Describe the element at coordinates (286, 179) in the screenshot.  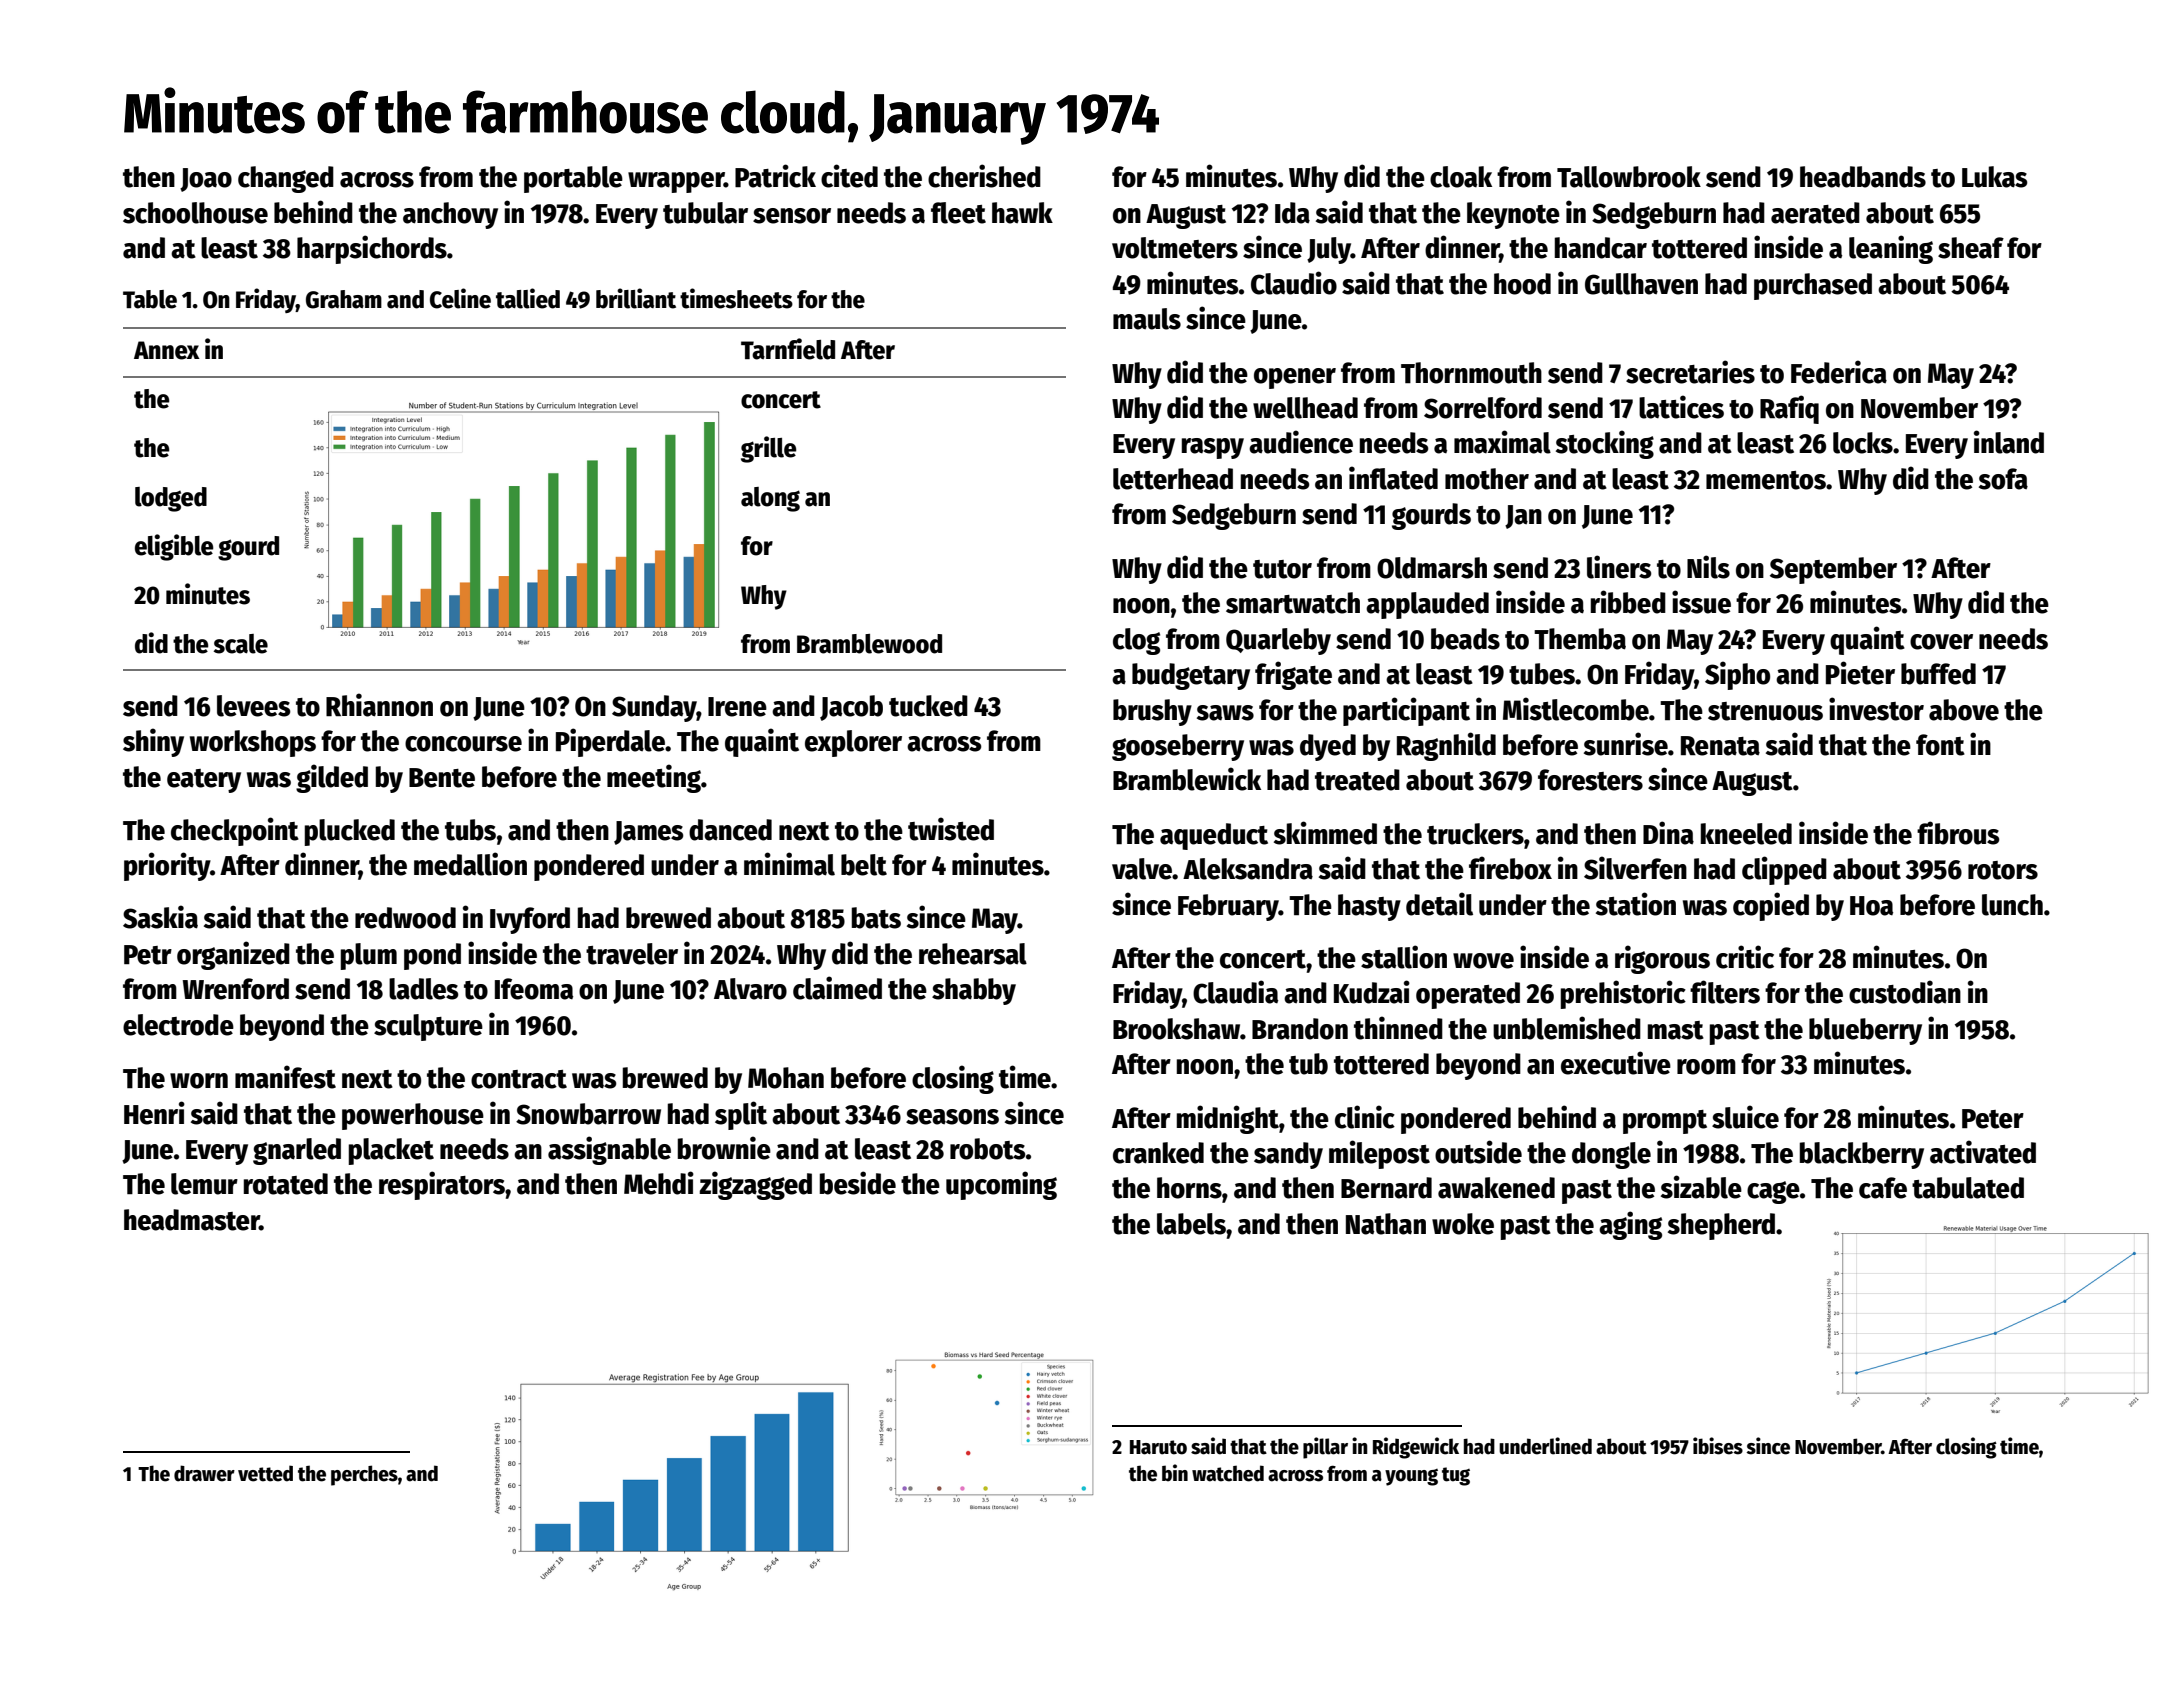
I see `changed` at that location.
